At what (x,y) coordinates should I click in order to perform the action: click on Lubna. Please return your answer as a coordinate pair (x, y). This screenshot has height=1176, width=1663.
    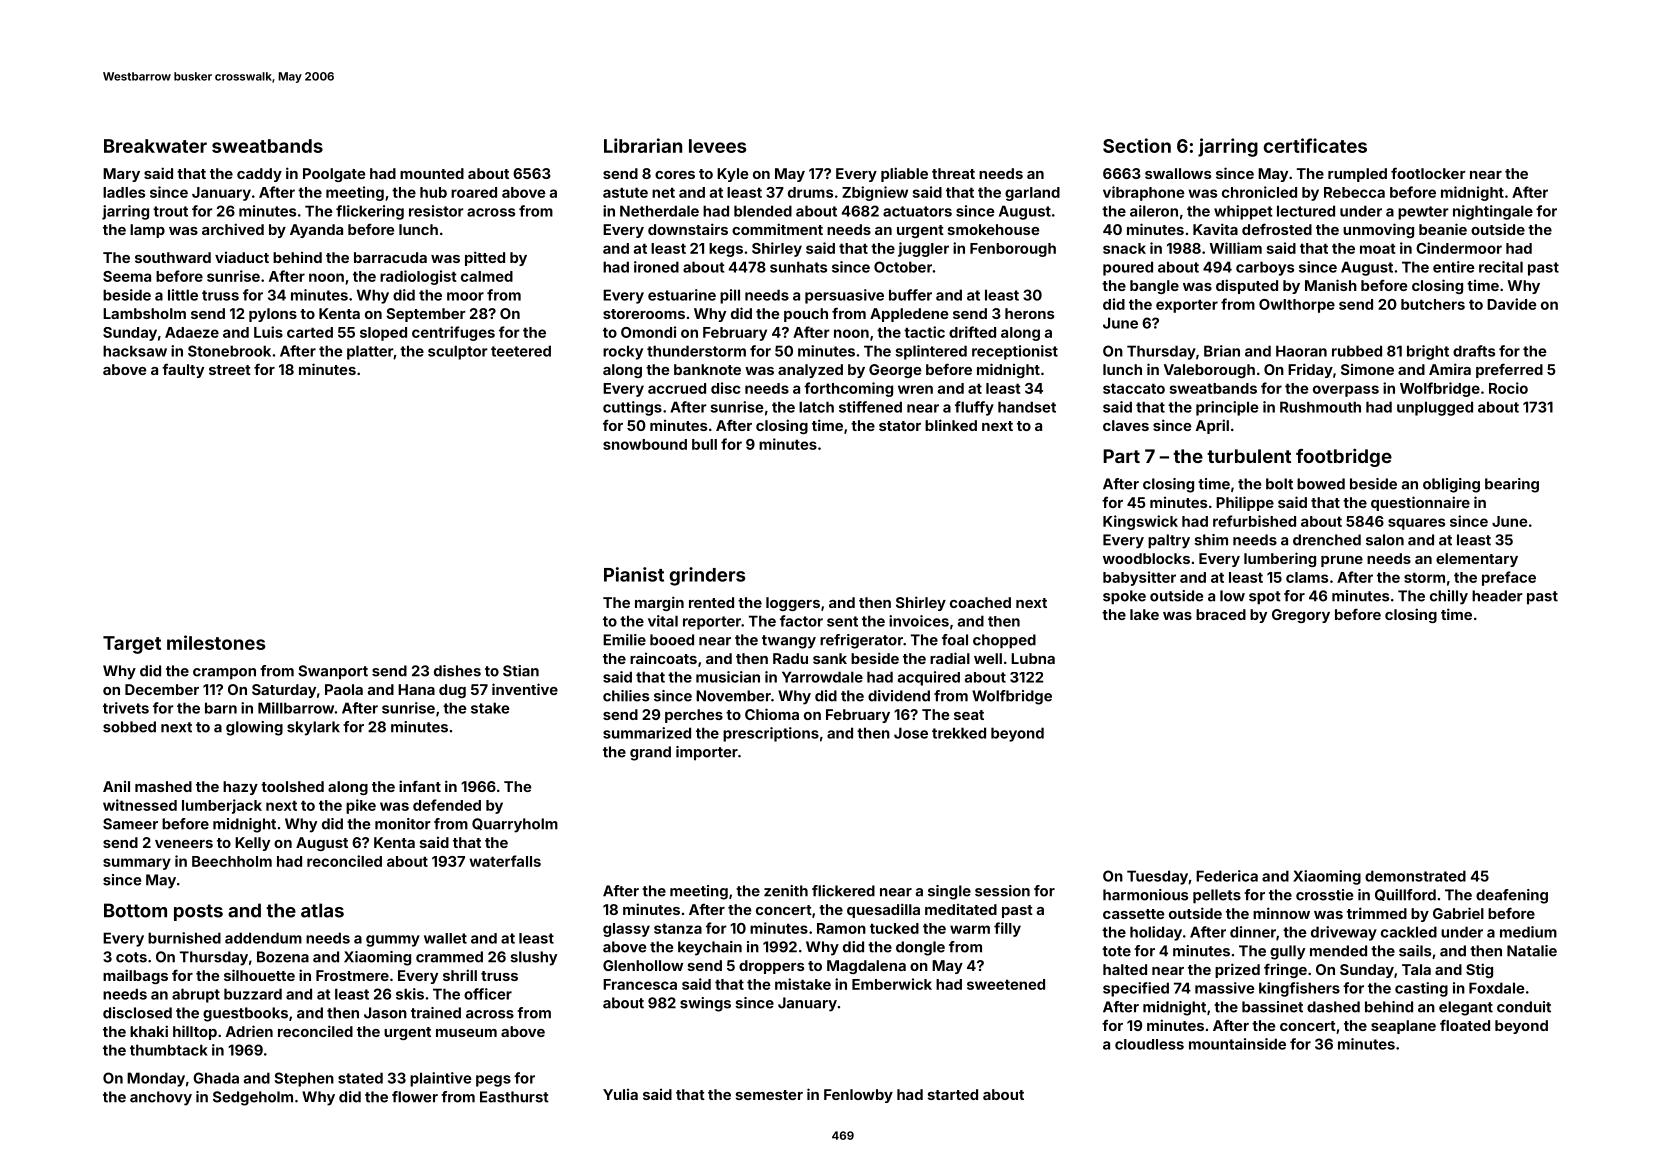
    Looking at the image, I should click on (1033, 658).
